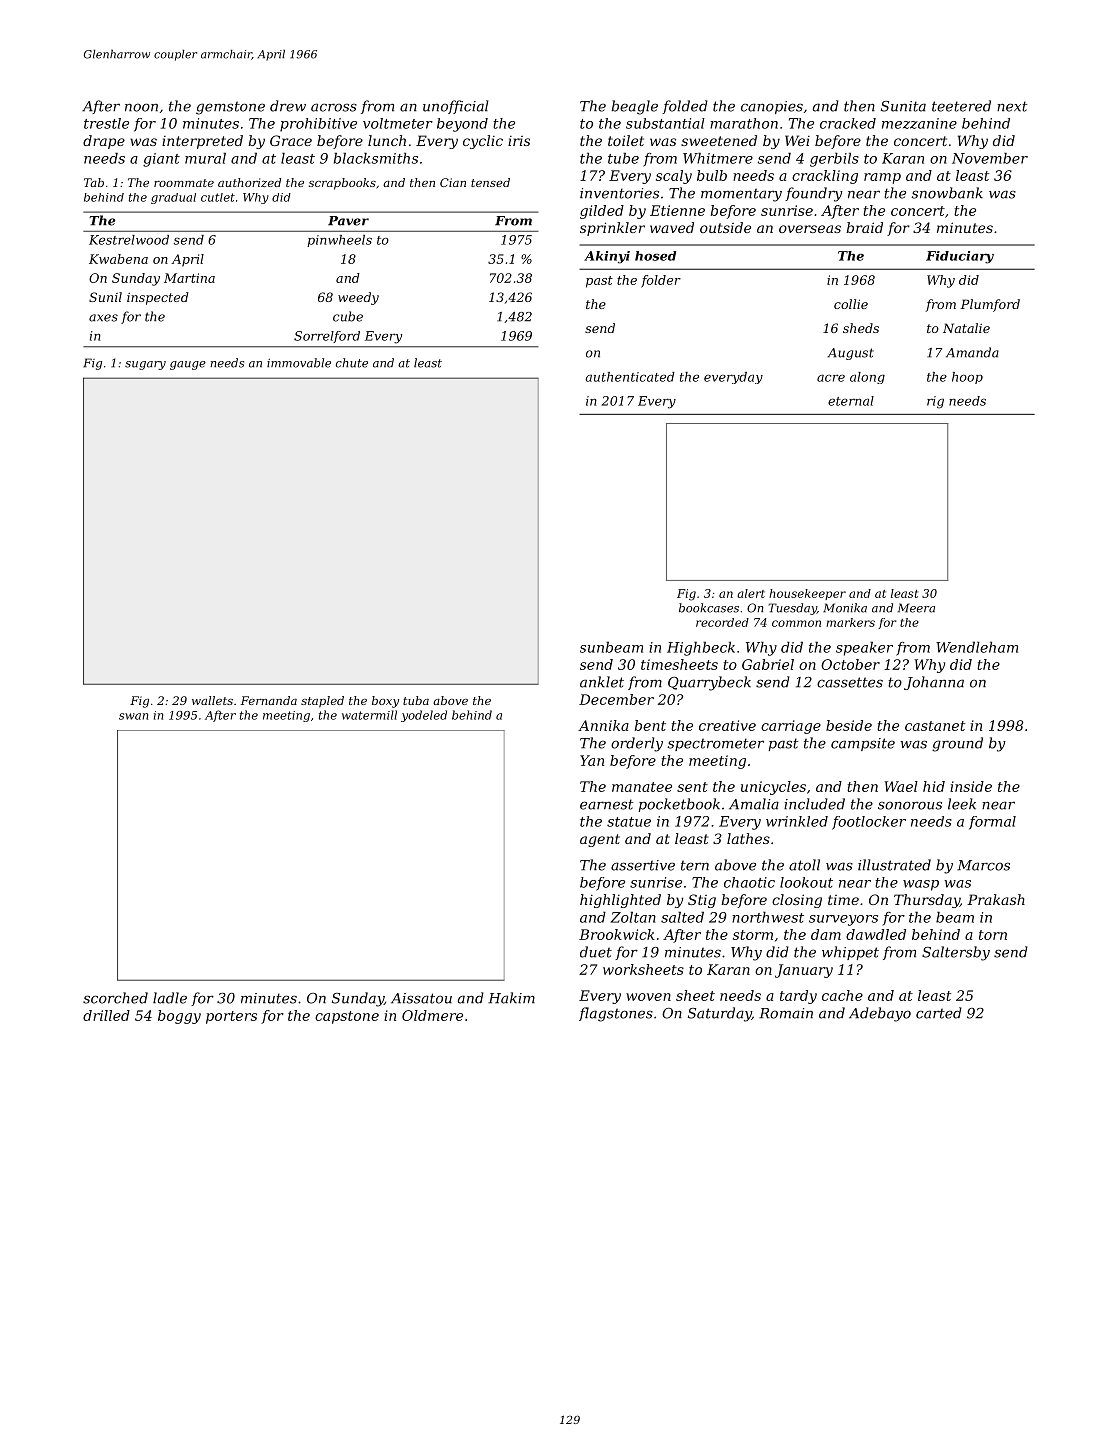 This screenshot has height=1447, width=1118. What do you see at coordinates (848, 123) in the screenshot?
I see `cracked` at bounding box center [848, 123].
